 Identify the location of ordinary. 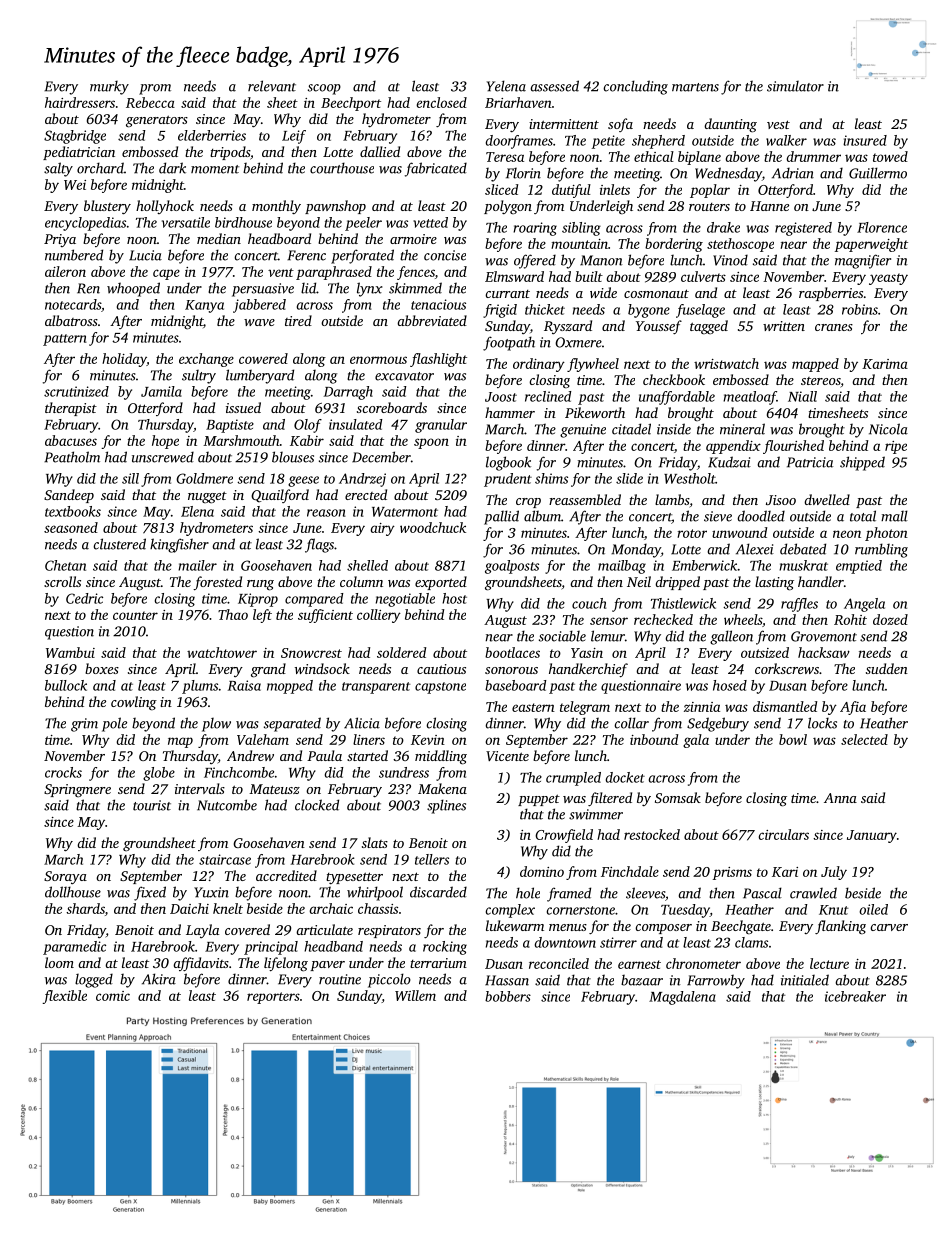
(539, 365).
